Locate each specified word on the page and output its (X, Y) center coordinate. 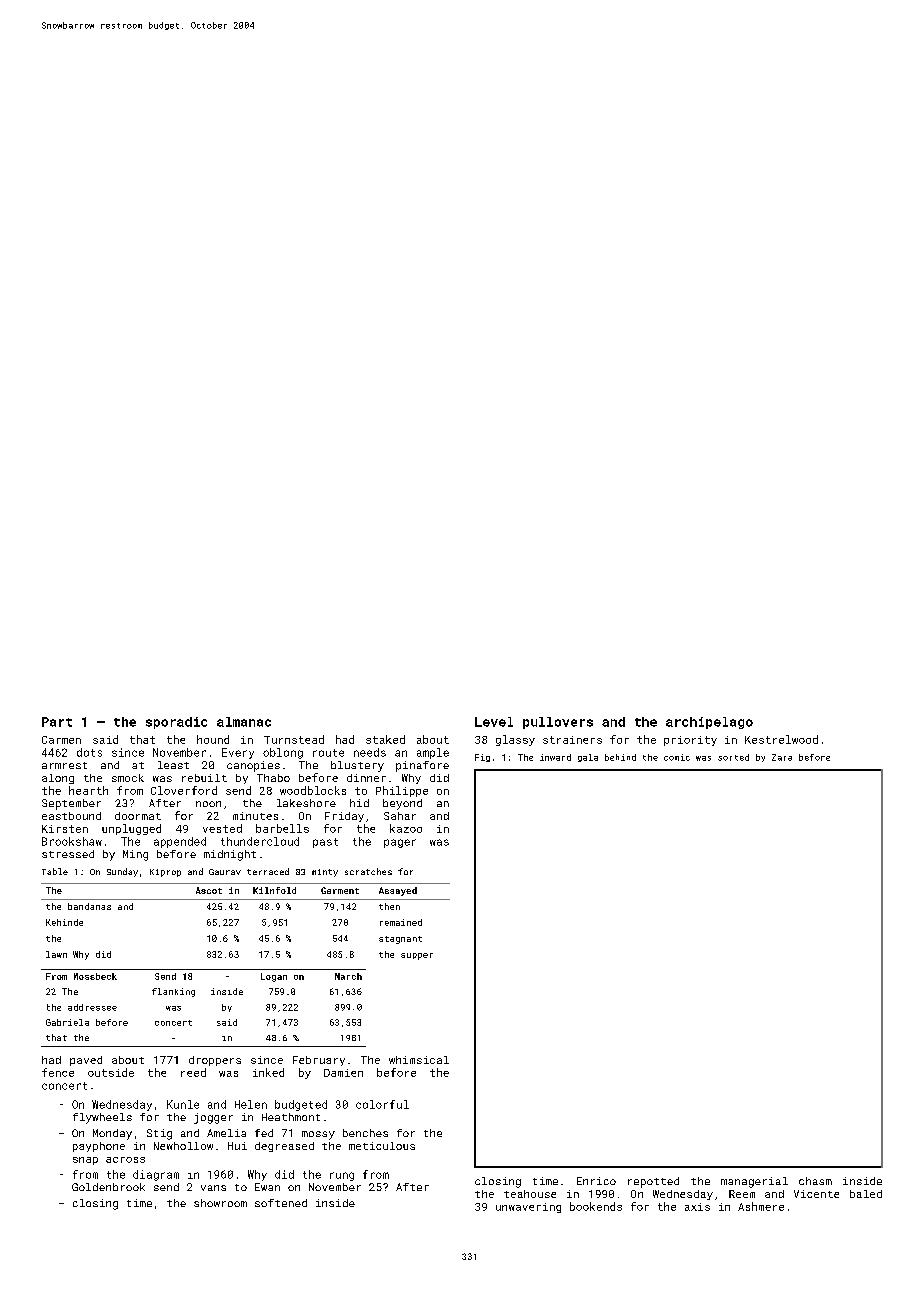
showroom (220, 1203)
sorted (733, 757)
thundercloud (260, 841)
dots (89, 752)
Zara (782, 757)
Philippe (402, 791)
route (328, 753)
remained (401, 922)
